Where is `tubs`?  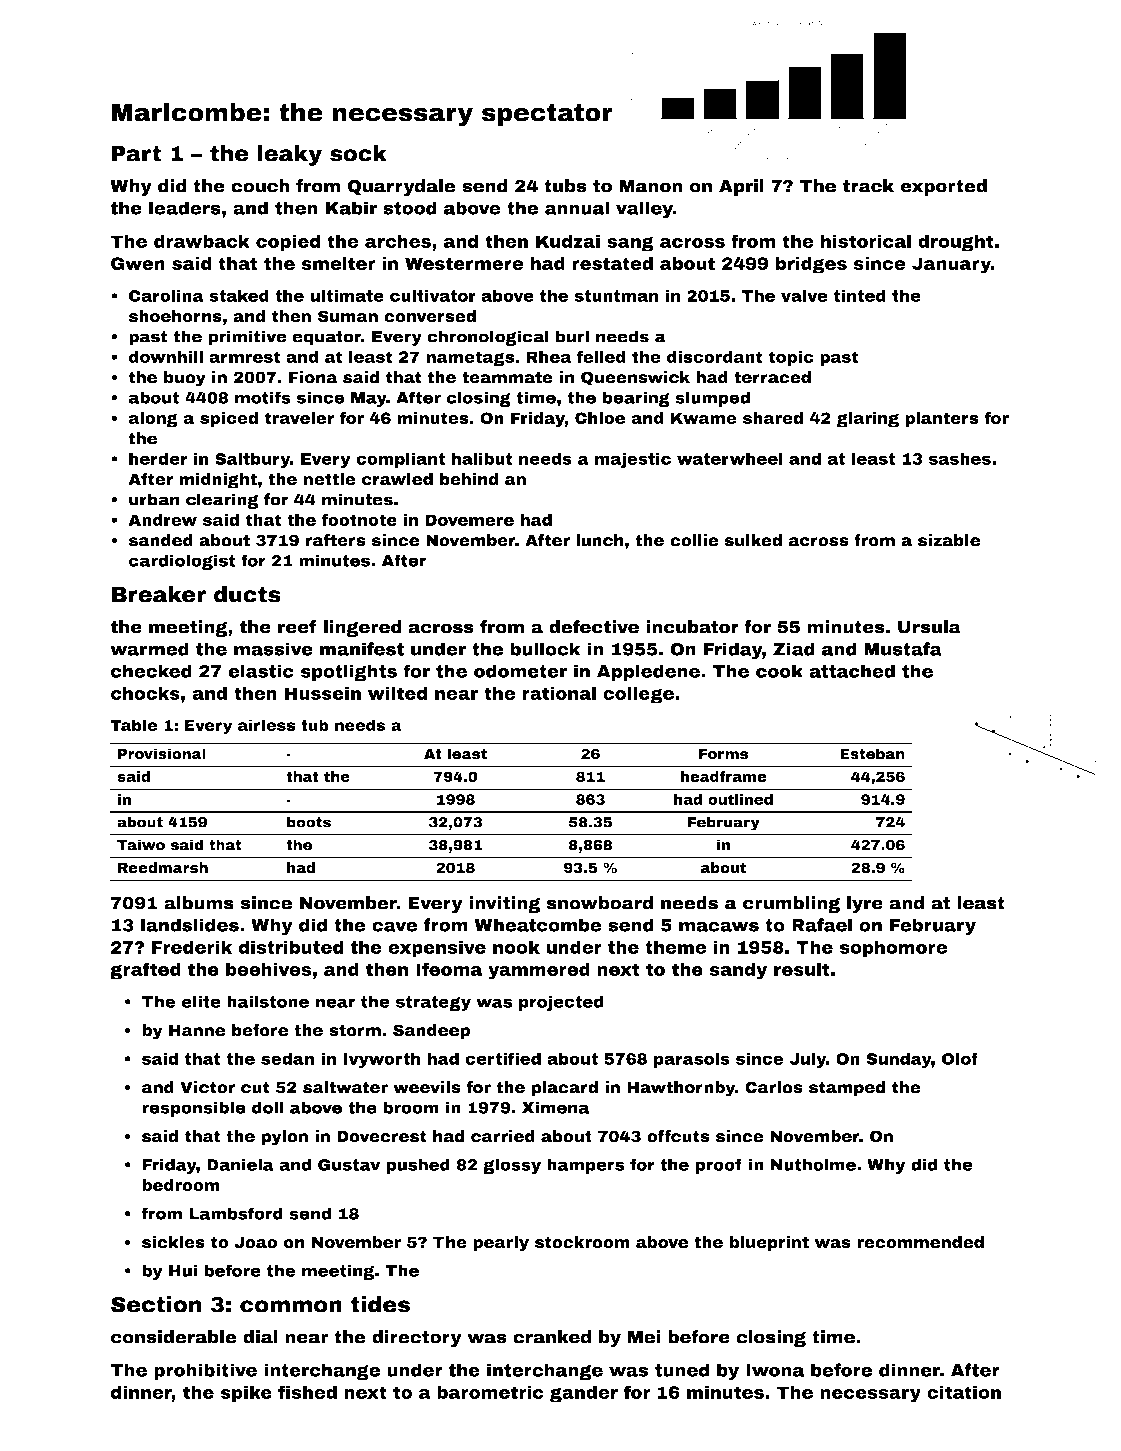
tubs is located at coordinates (565, 186).
